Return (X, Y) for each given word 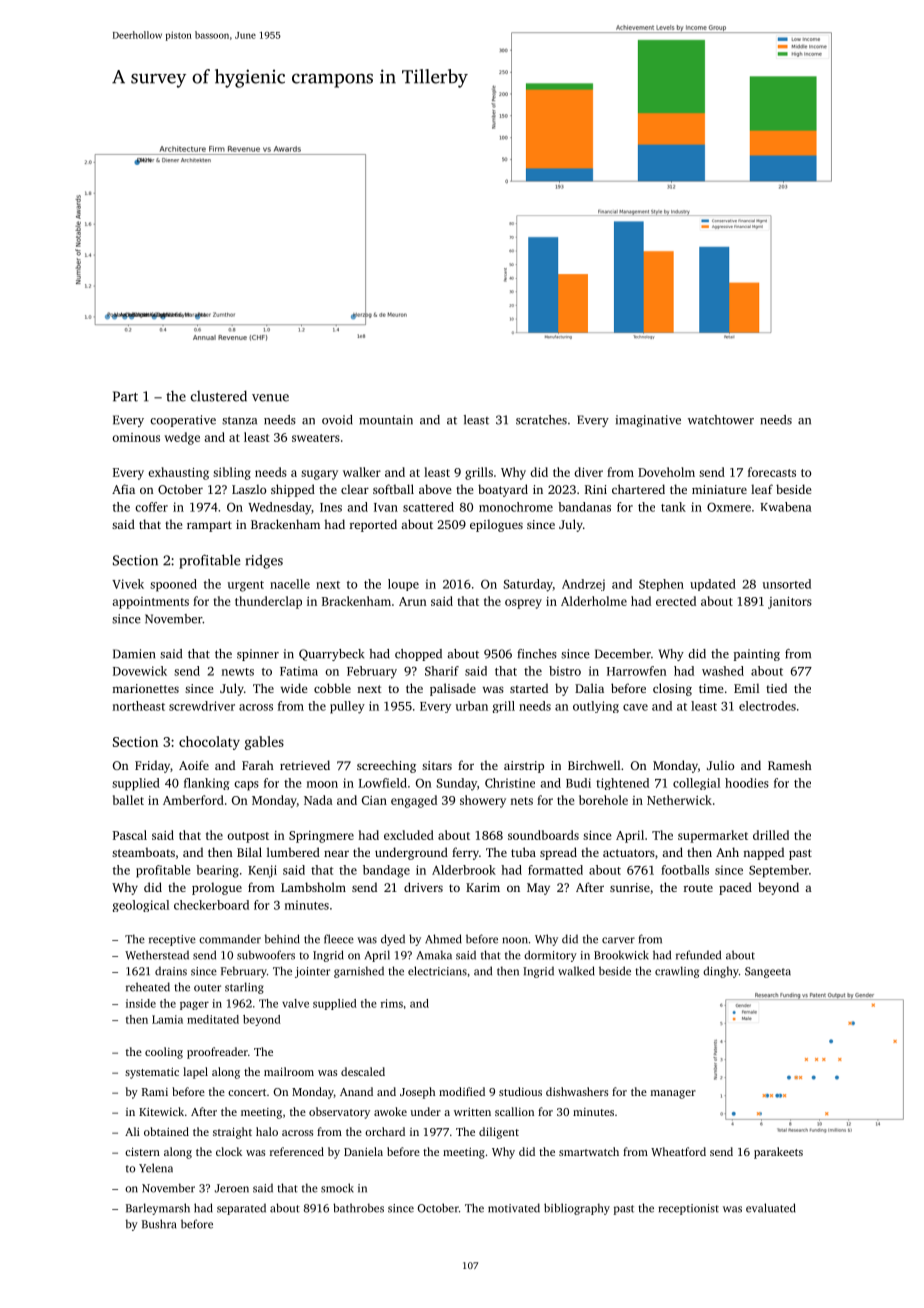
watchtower (721, 420)
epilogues (496, 525)
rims (392, 1003)
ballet (128, 800)
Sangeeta (768, 972)
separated (241, 1209)
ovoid (337, 420)
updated (713, 585)
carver (618, 940)
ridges (264, 561)
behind (282, 939)
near (336, 853)
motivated (514, 1208)
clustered (219, 396)
